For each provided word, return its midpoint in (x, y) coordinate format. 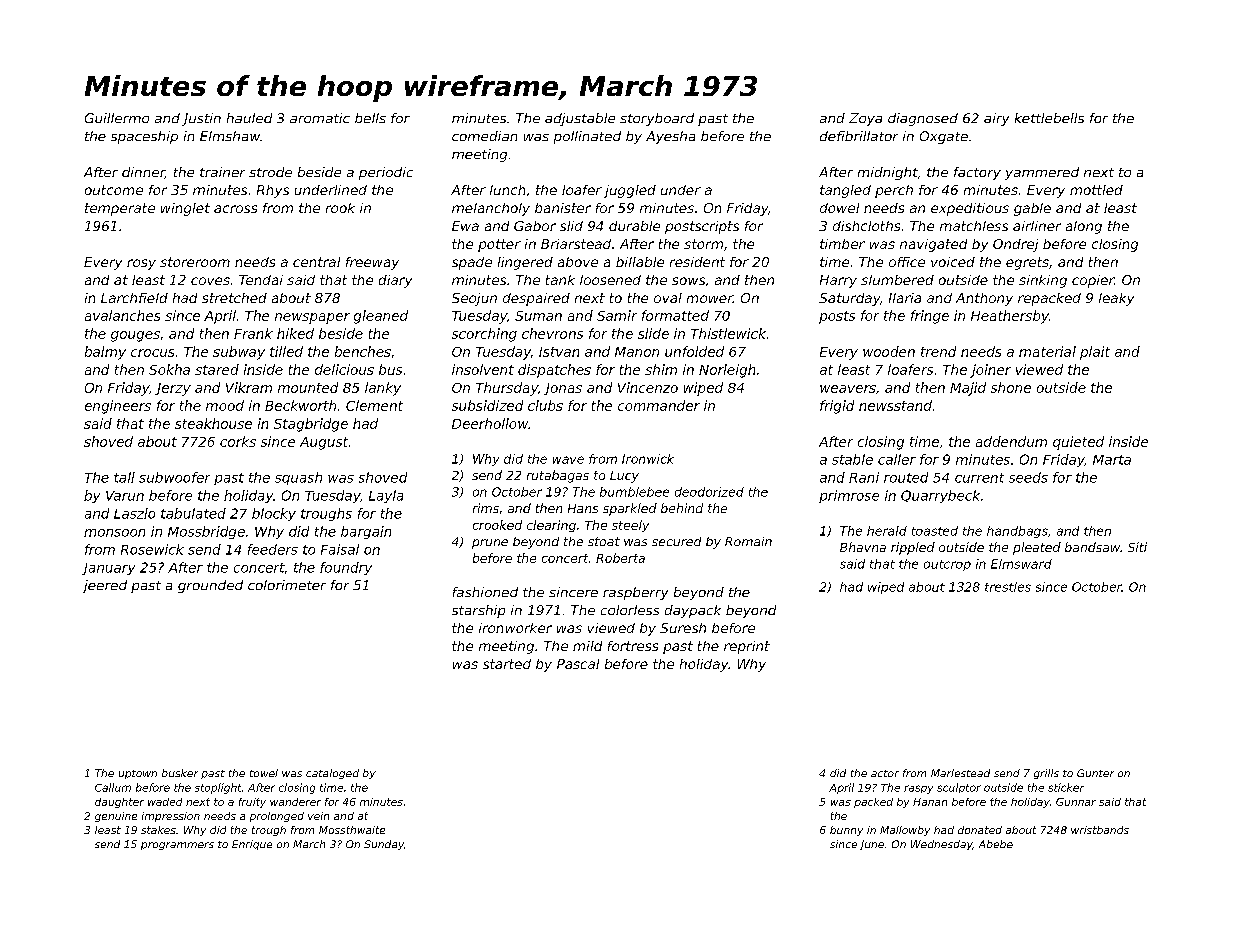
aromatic (320, 118)
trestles (1008, 587)
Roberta (620, 558)
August (324, 443)
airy (996, 119)
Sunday (384, 845)
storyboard (657, 119)
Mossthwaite (352, 830)
